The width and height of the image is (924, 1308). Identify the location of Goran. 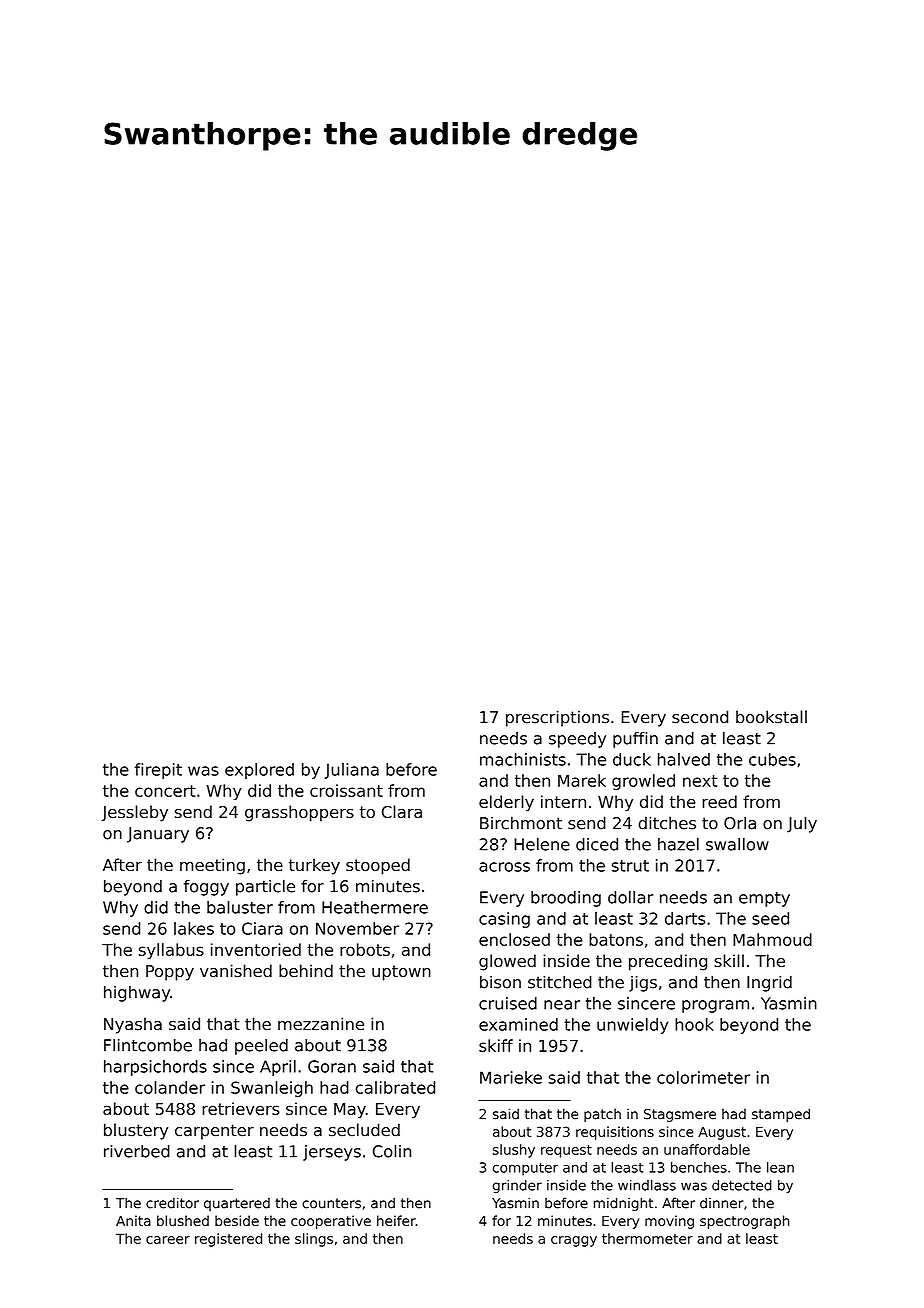
(332, 1066).
